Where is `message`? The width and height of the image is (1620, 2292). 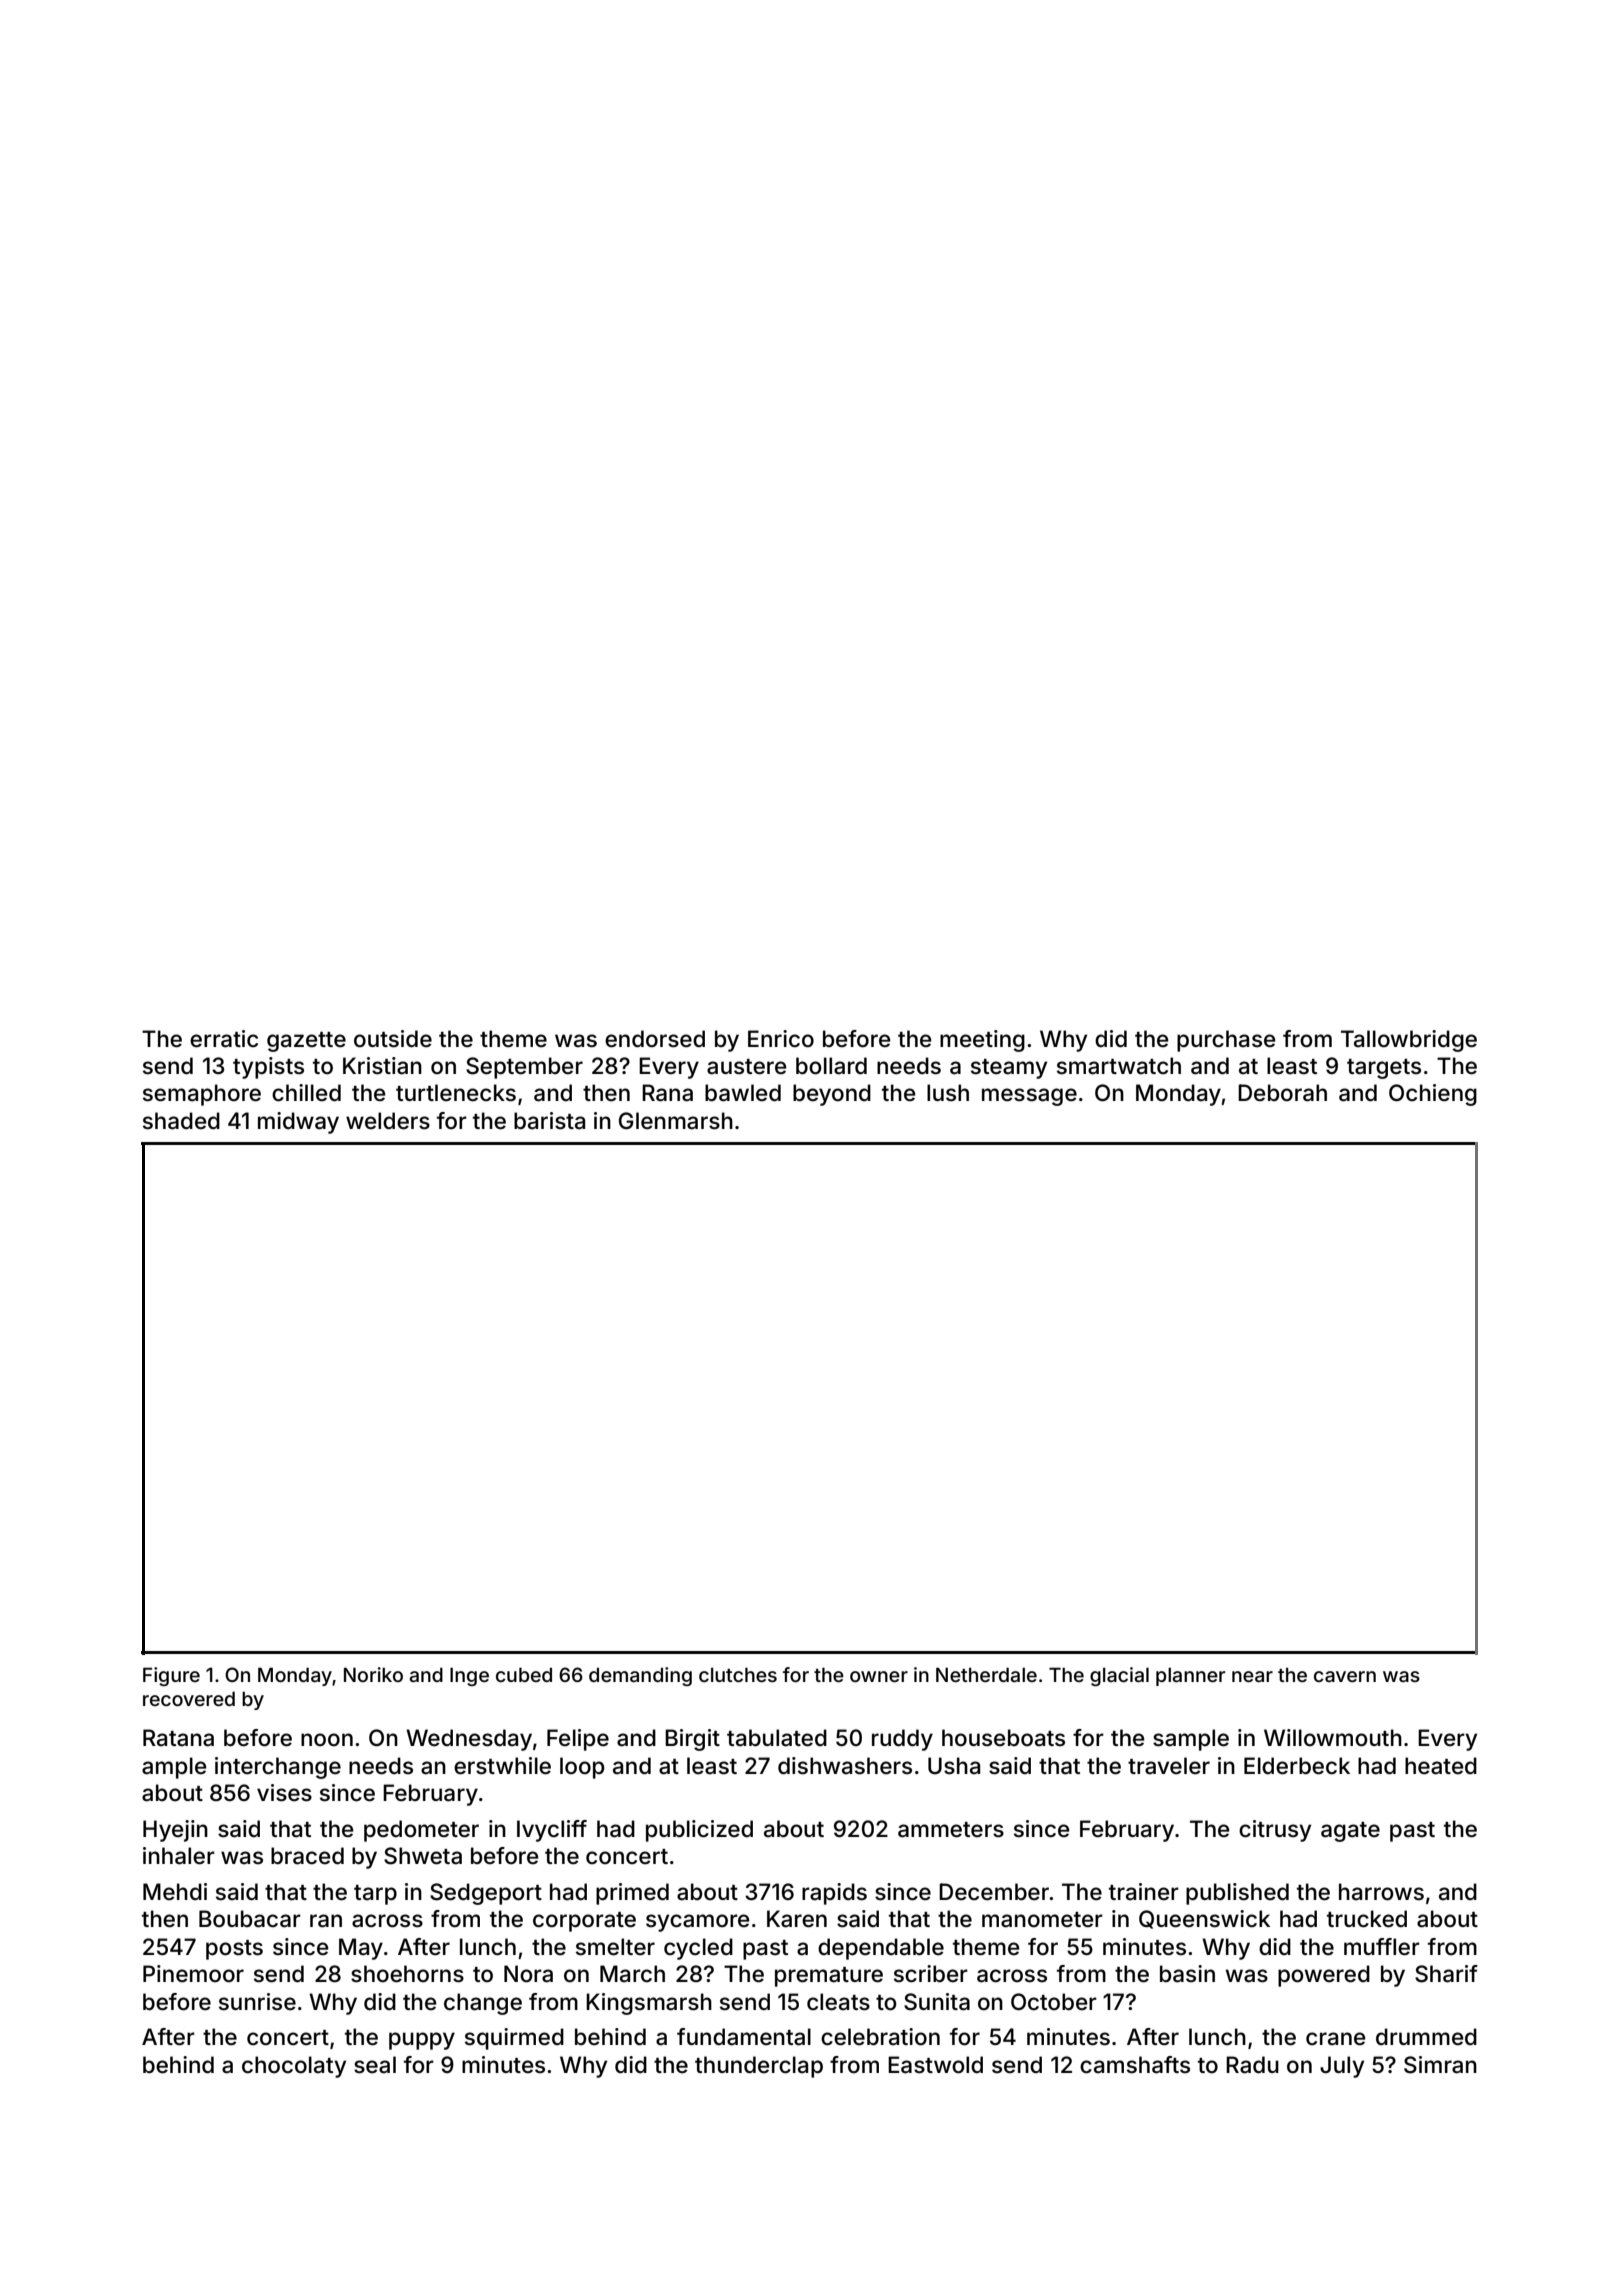
message is located at coordinates (1029, 1097).
